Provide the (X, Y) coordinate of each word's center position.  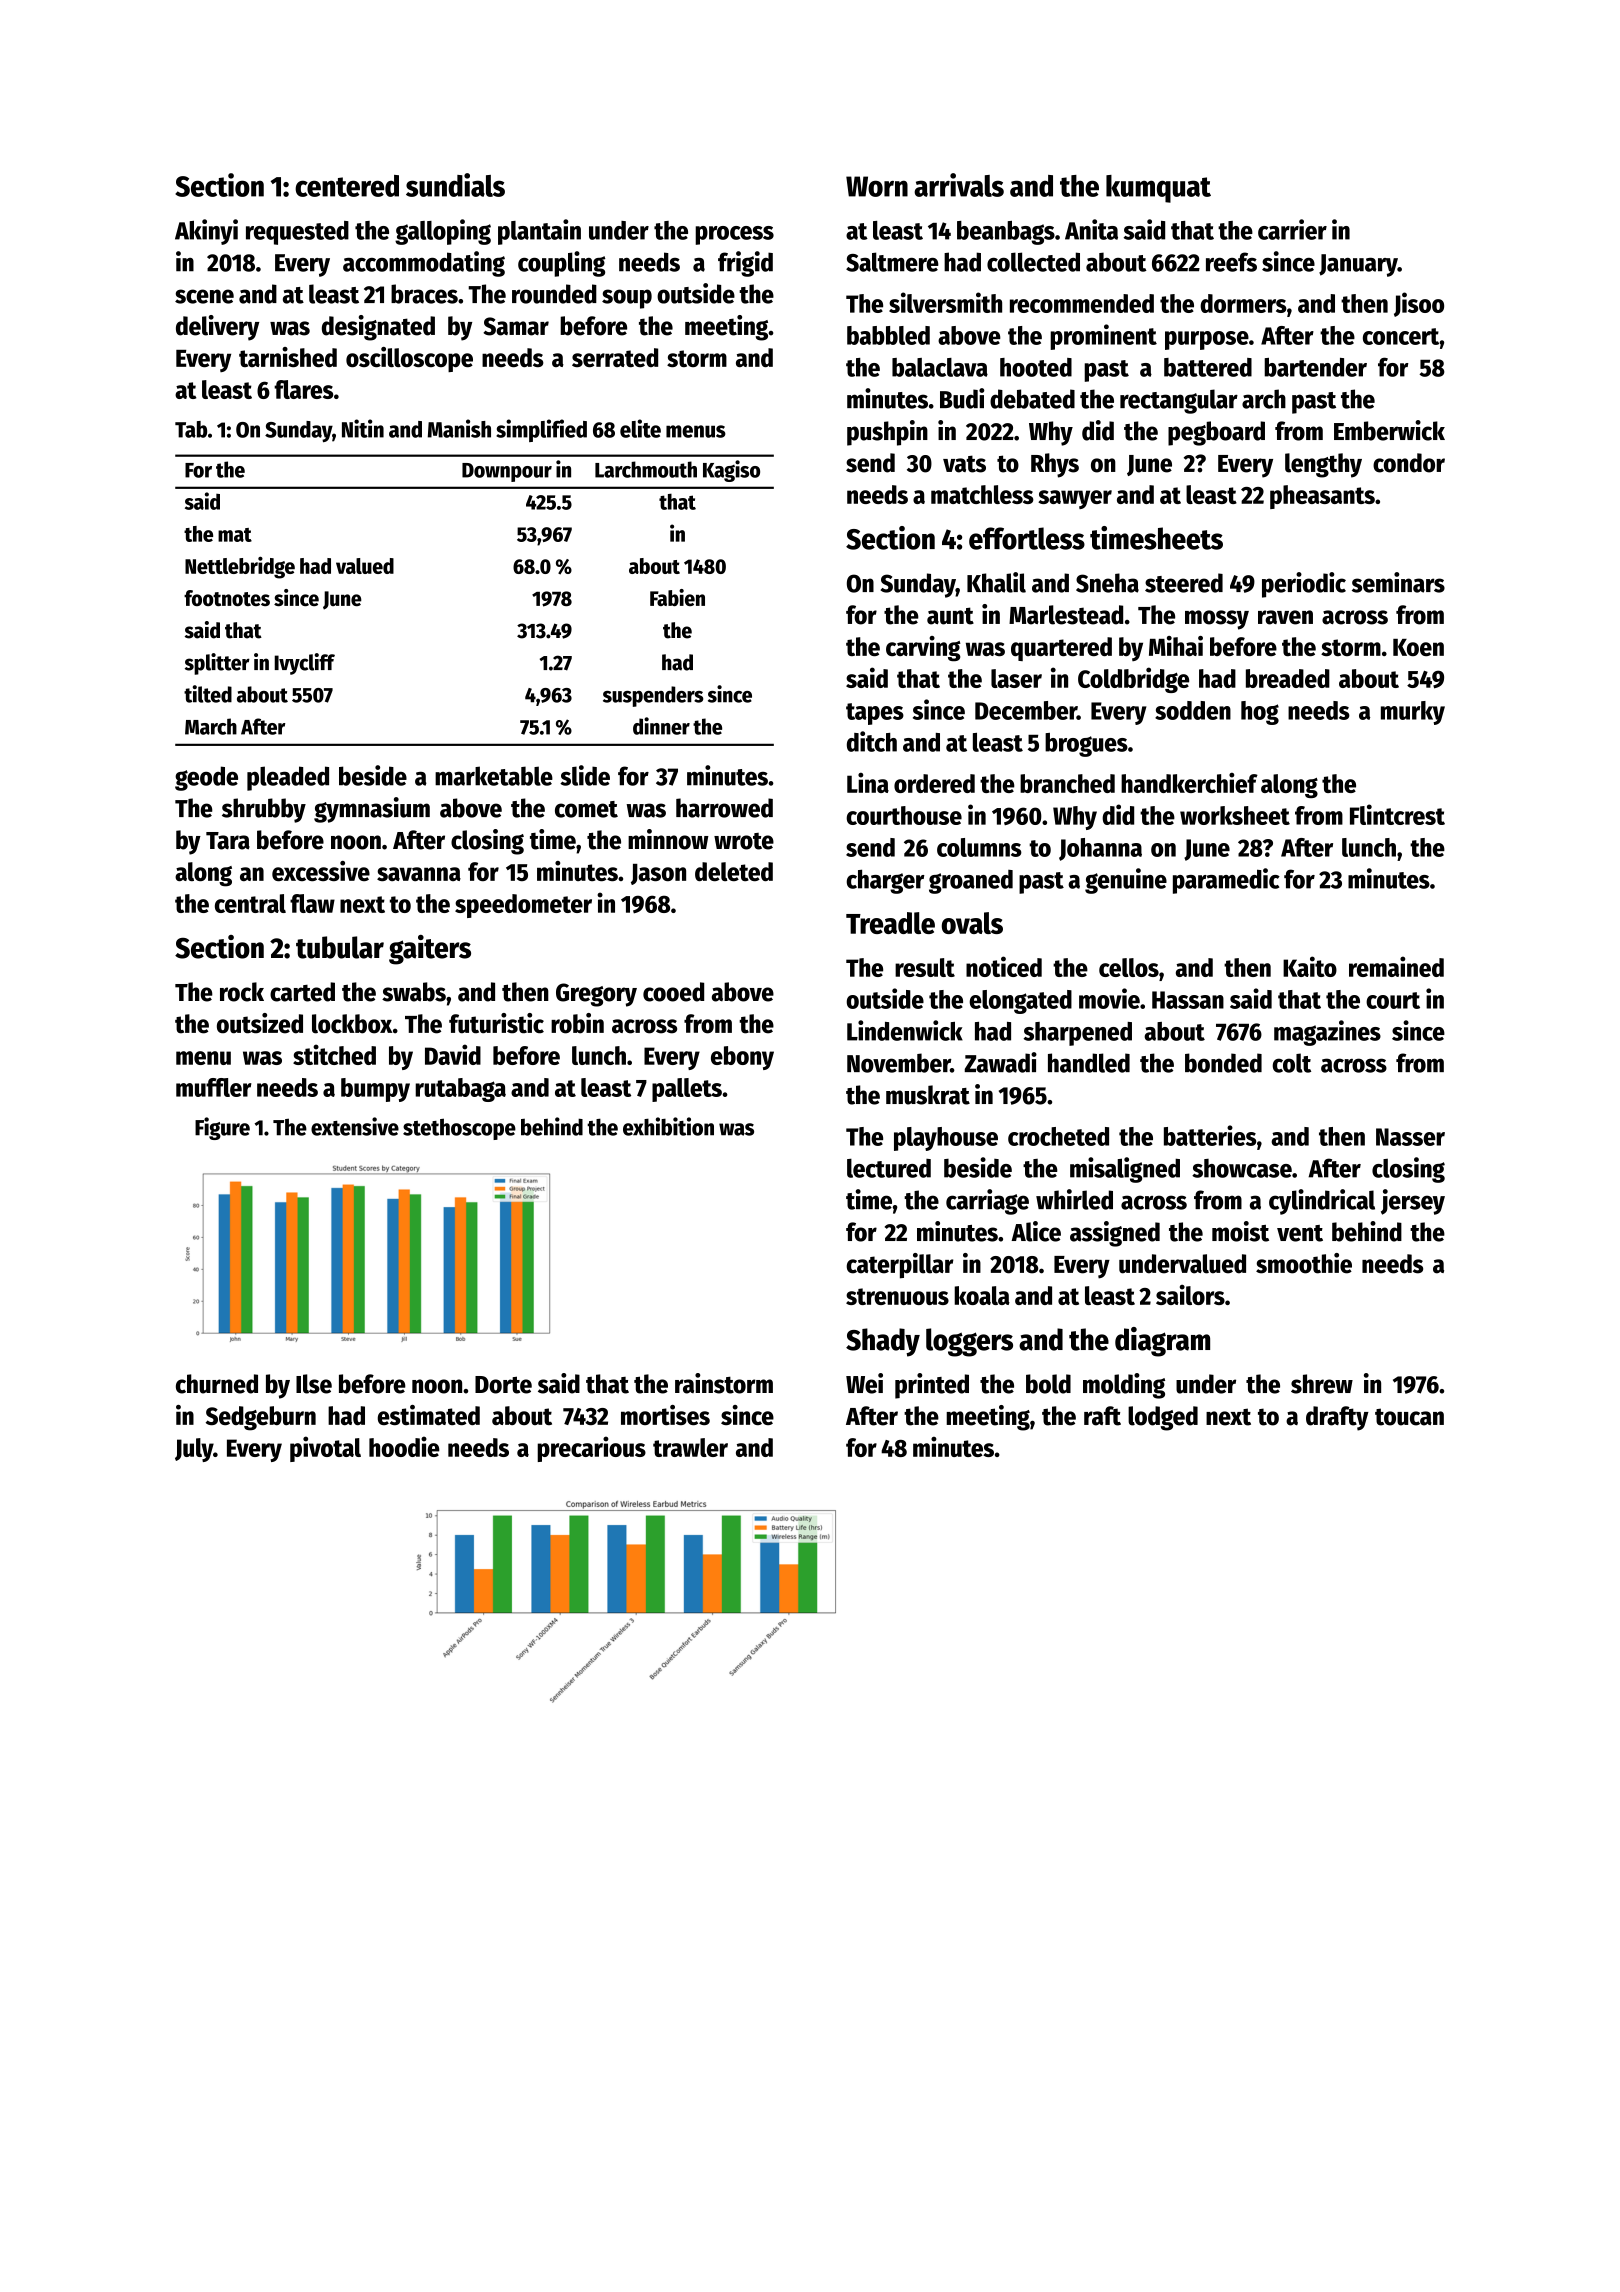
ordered (934, 783)
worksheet (1235, 815)
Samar (516, 326)
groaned (971, 882)
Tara (228, 841)
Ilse (314, 1384)
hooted (1036, 367)
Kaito (1310, 966)
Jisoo (1419, 304)
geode (206, 778)
